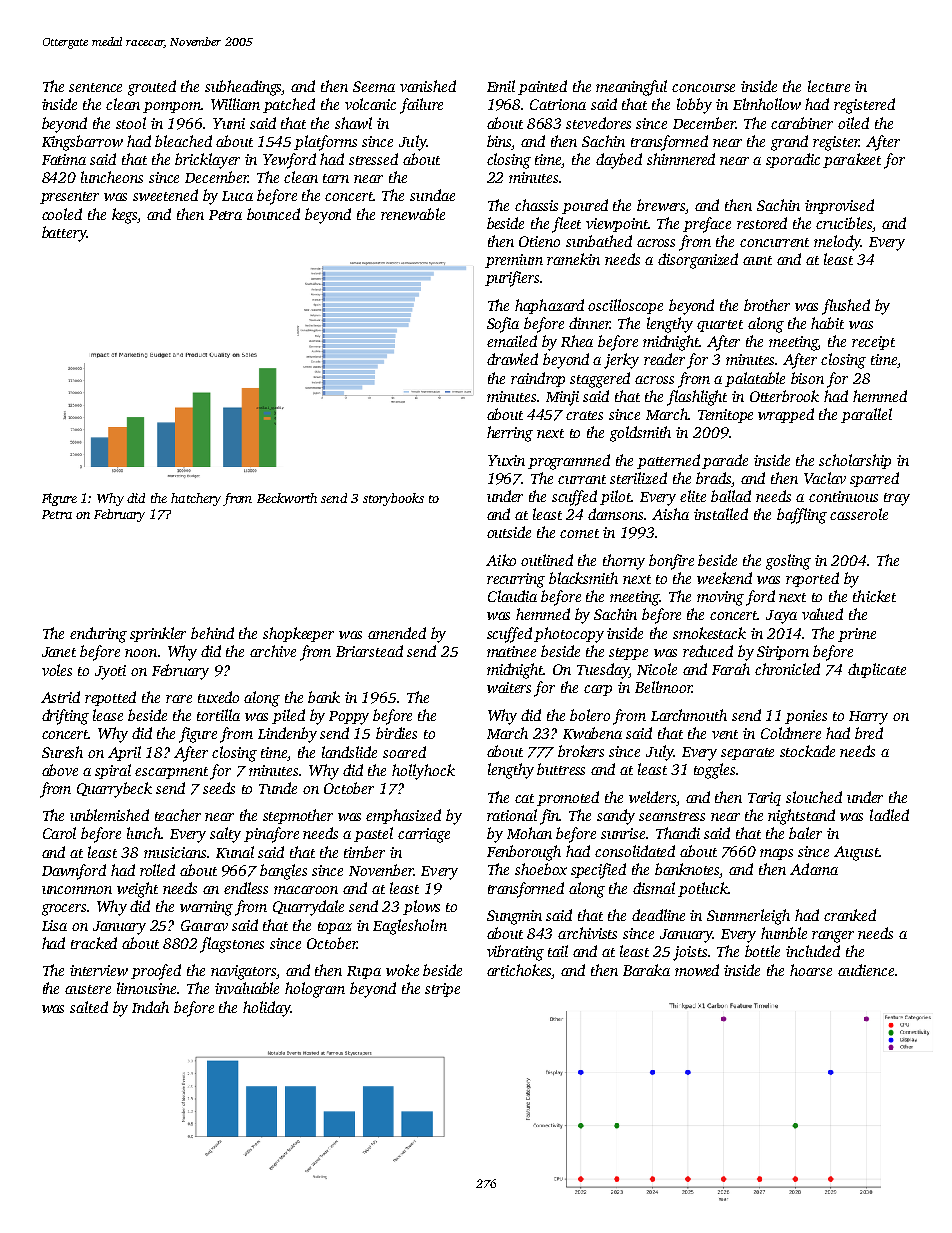  I want to click on ramekin, so click(573, 259).
